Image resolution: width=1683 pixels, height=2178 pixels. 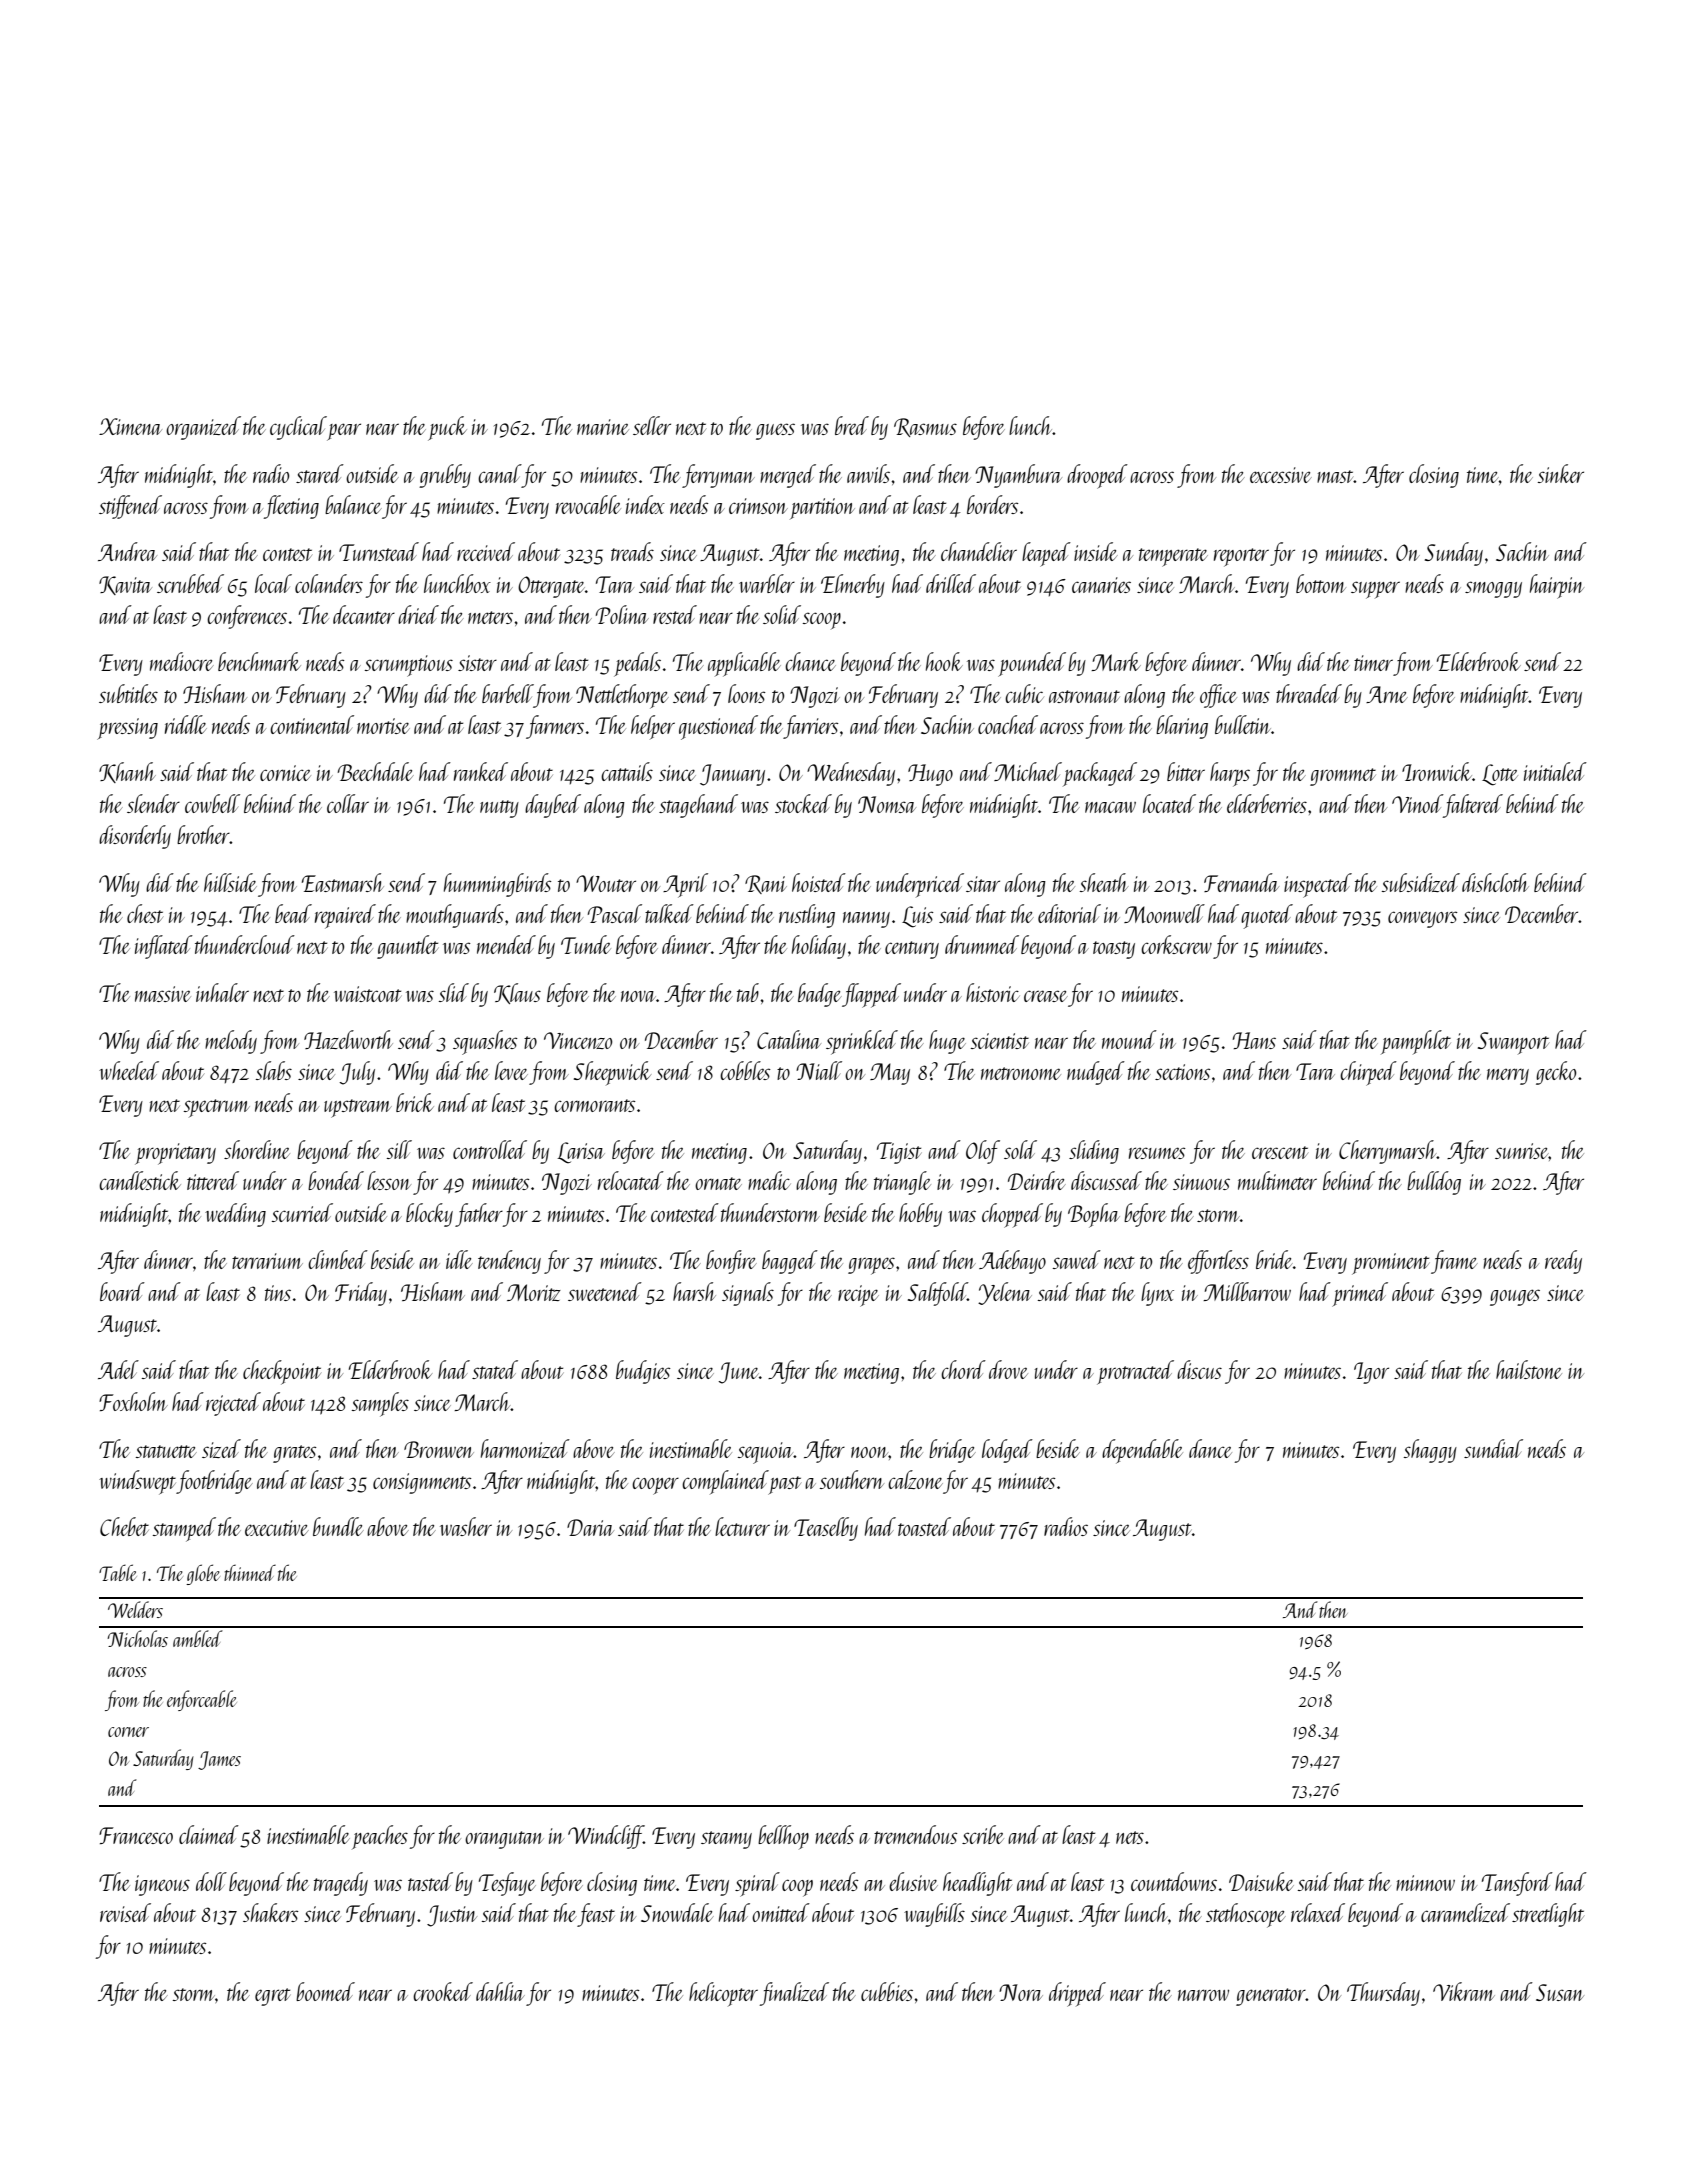 I want to click on borders, so click(x=992, y=504).
